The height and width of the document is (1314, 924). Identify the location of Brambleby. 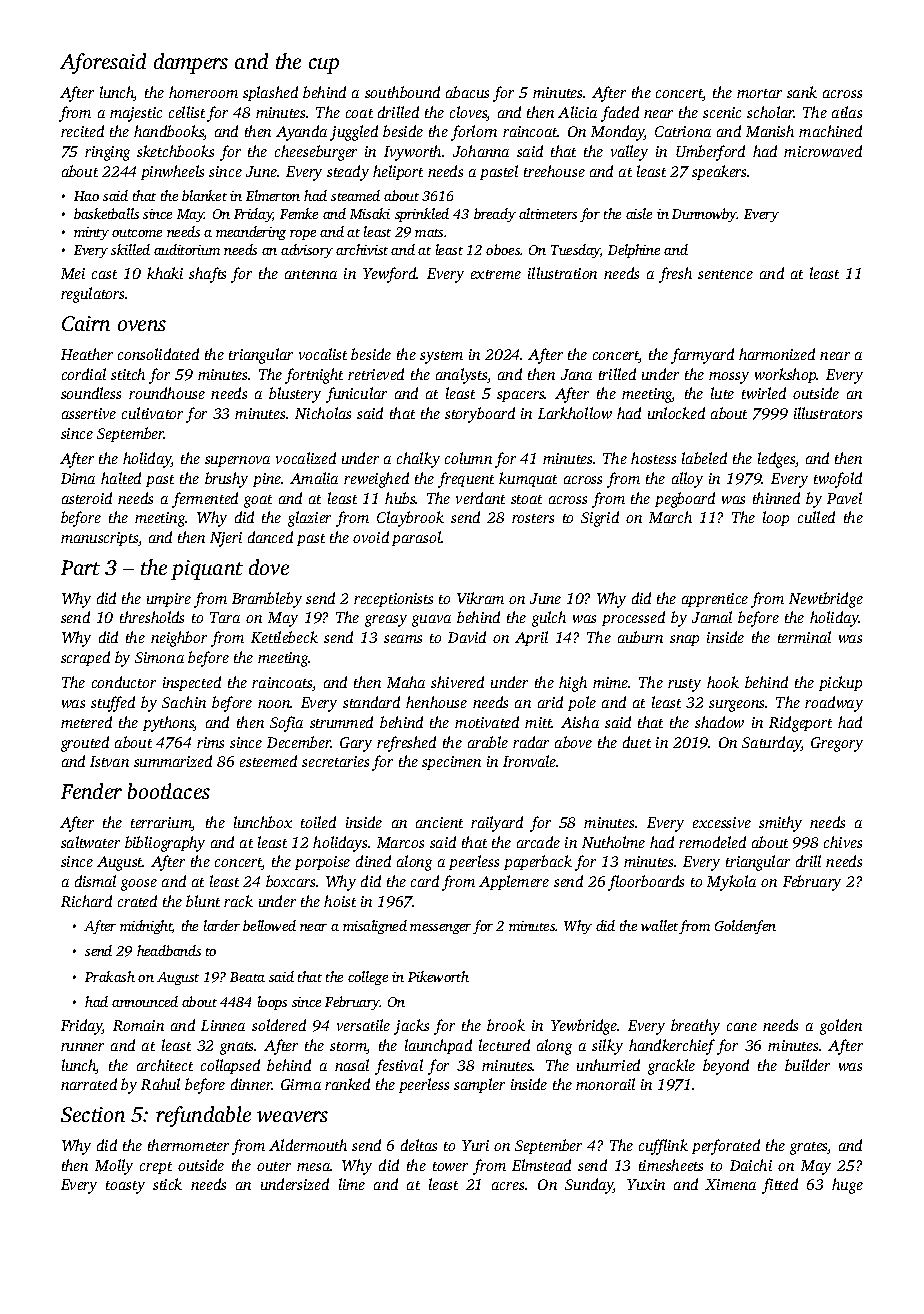
(267, 600).
